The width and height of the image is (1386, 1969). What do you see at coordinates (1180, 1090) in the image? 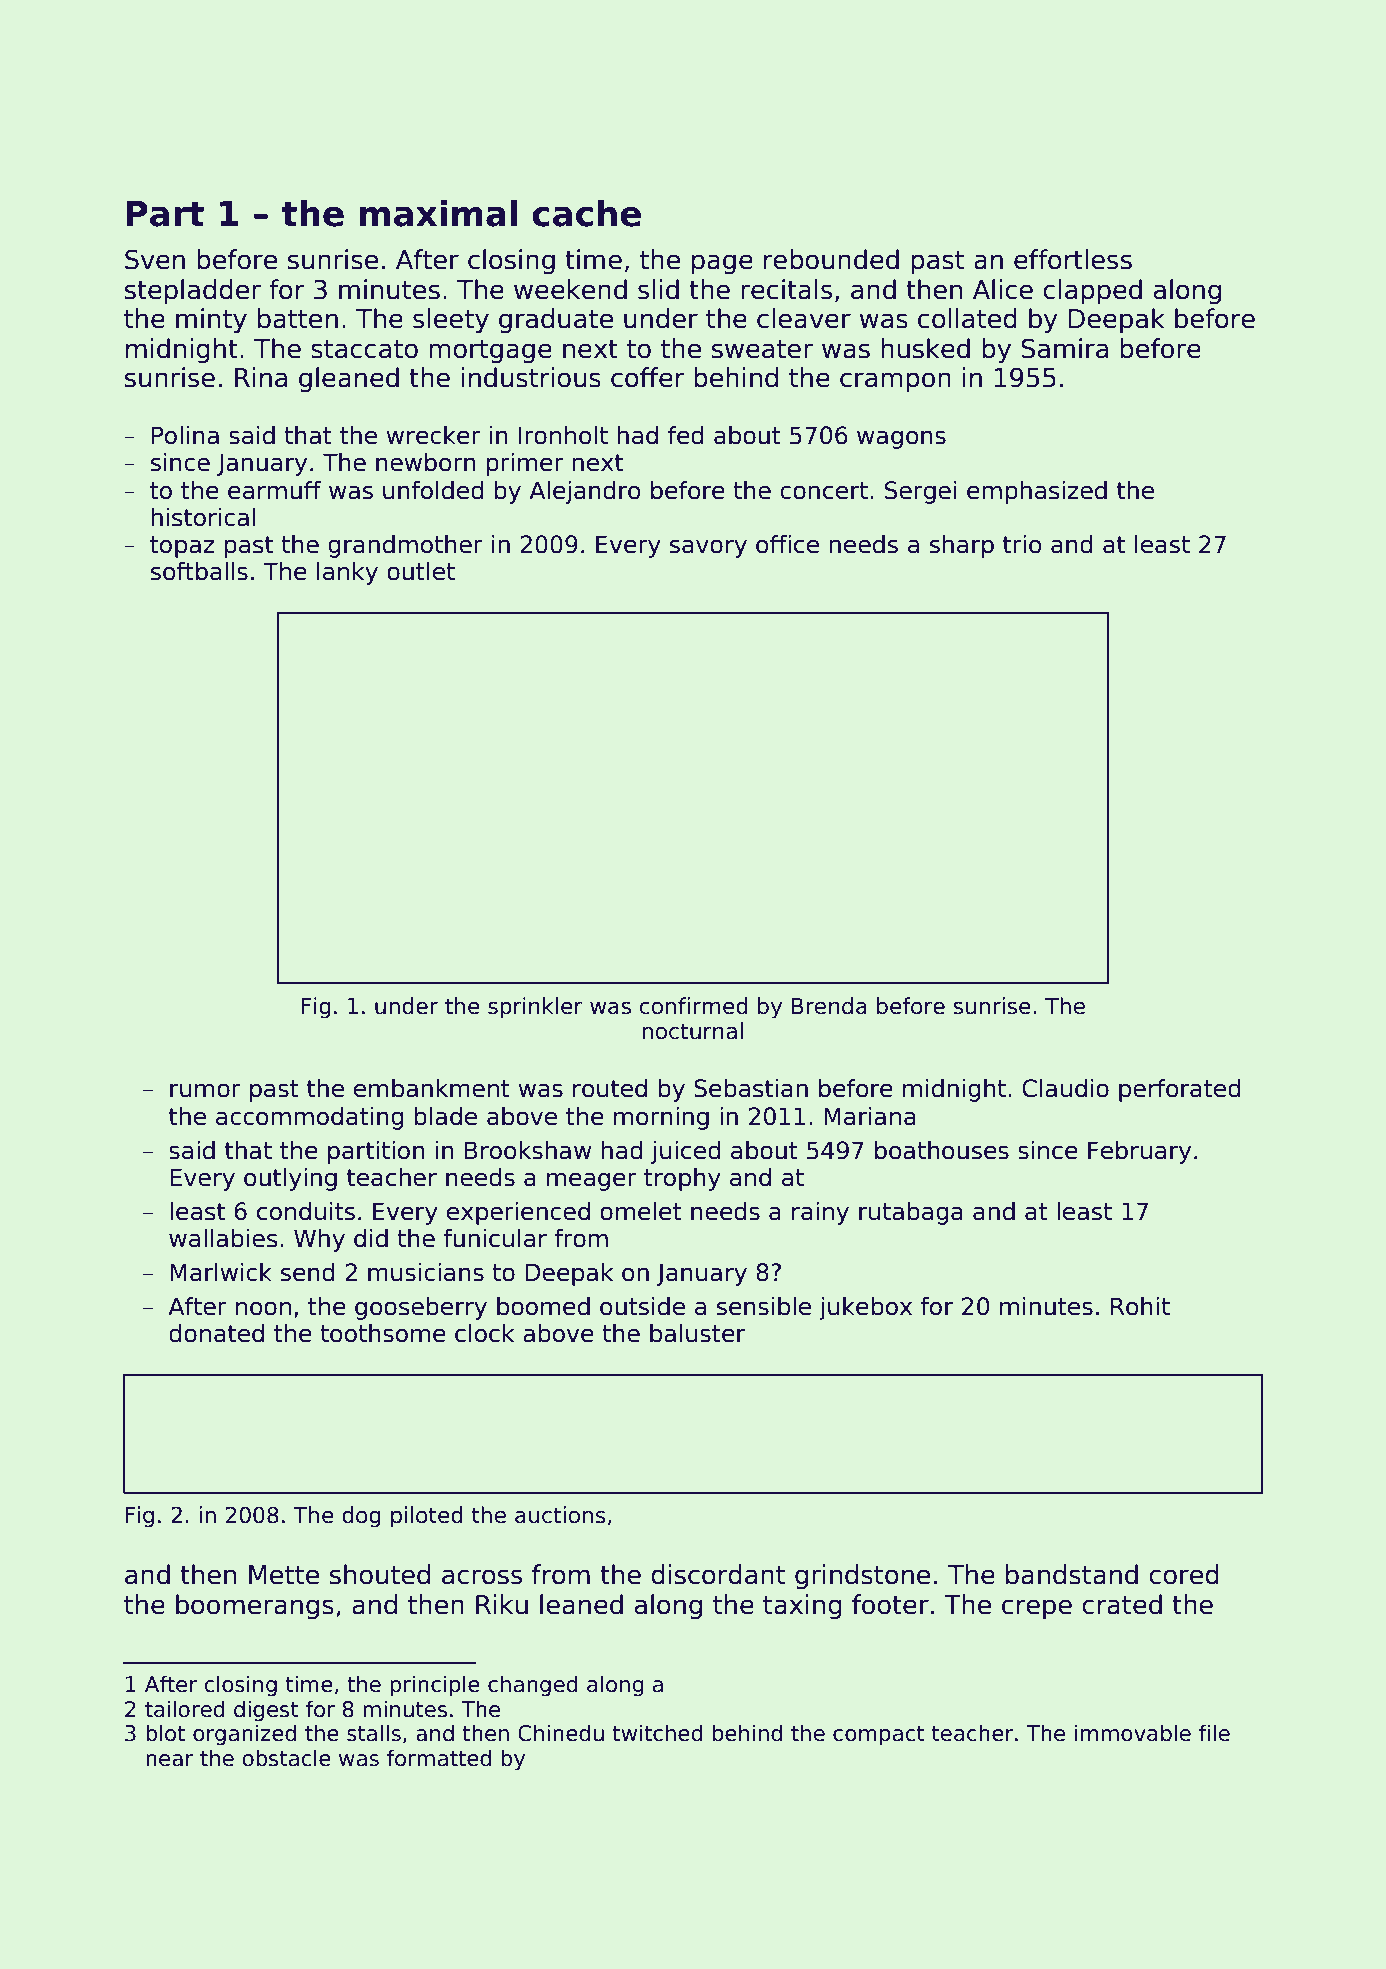
I see `perforated` at bounding box center [1180, 1090].
